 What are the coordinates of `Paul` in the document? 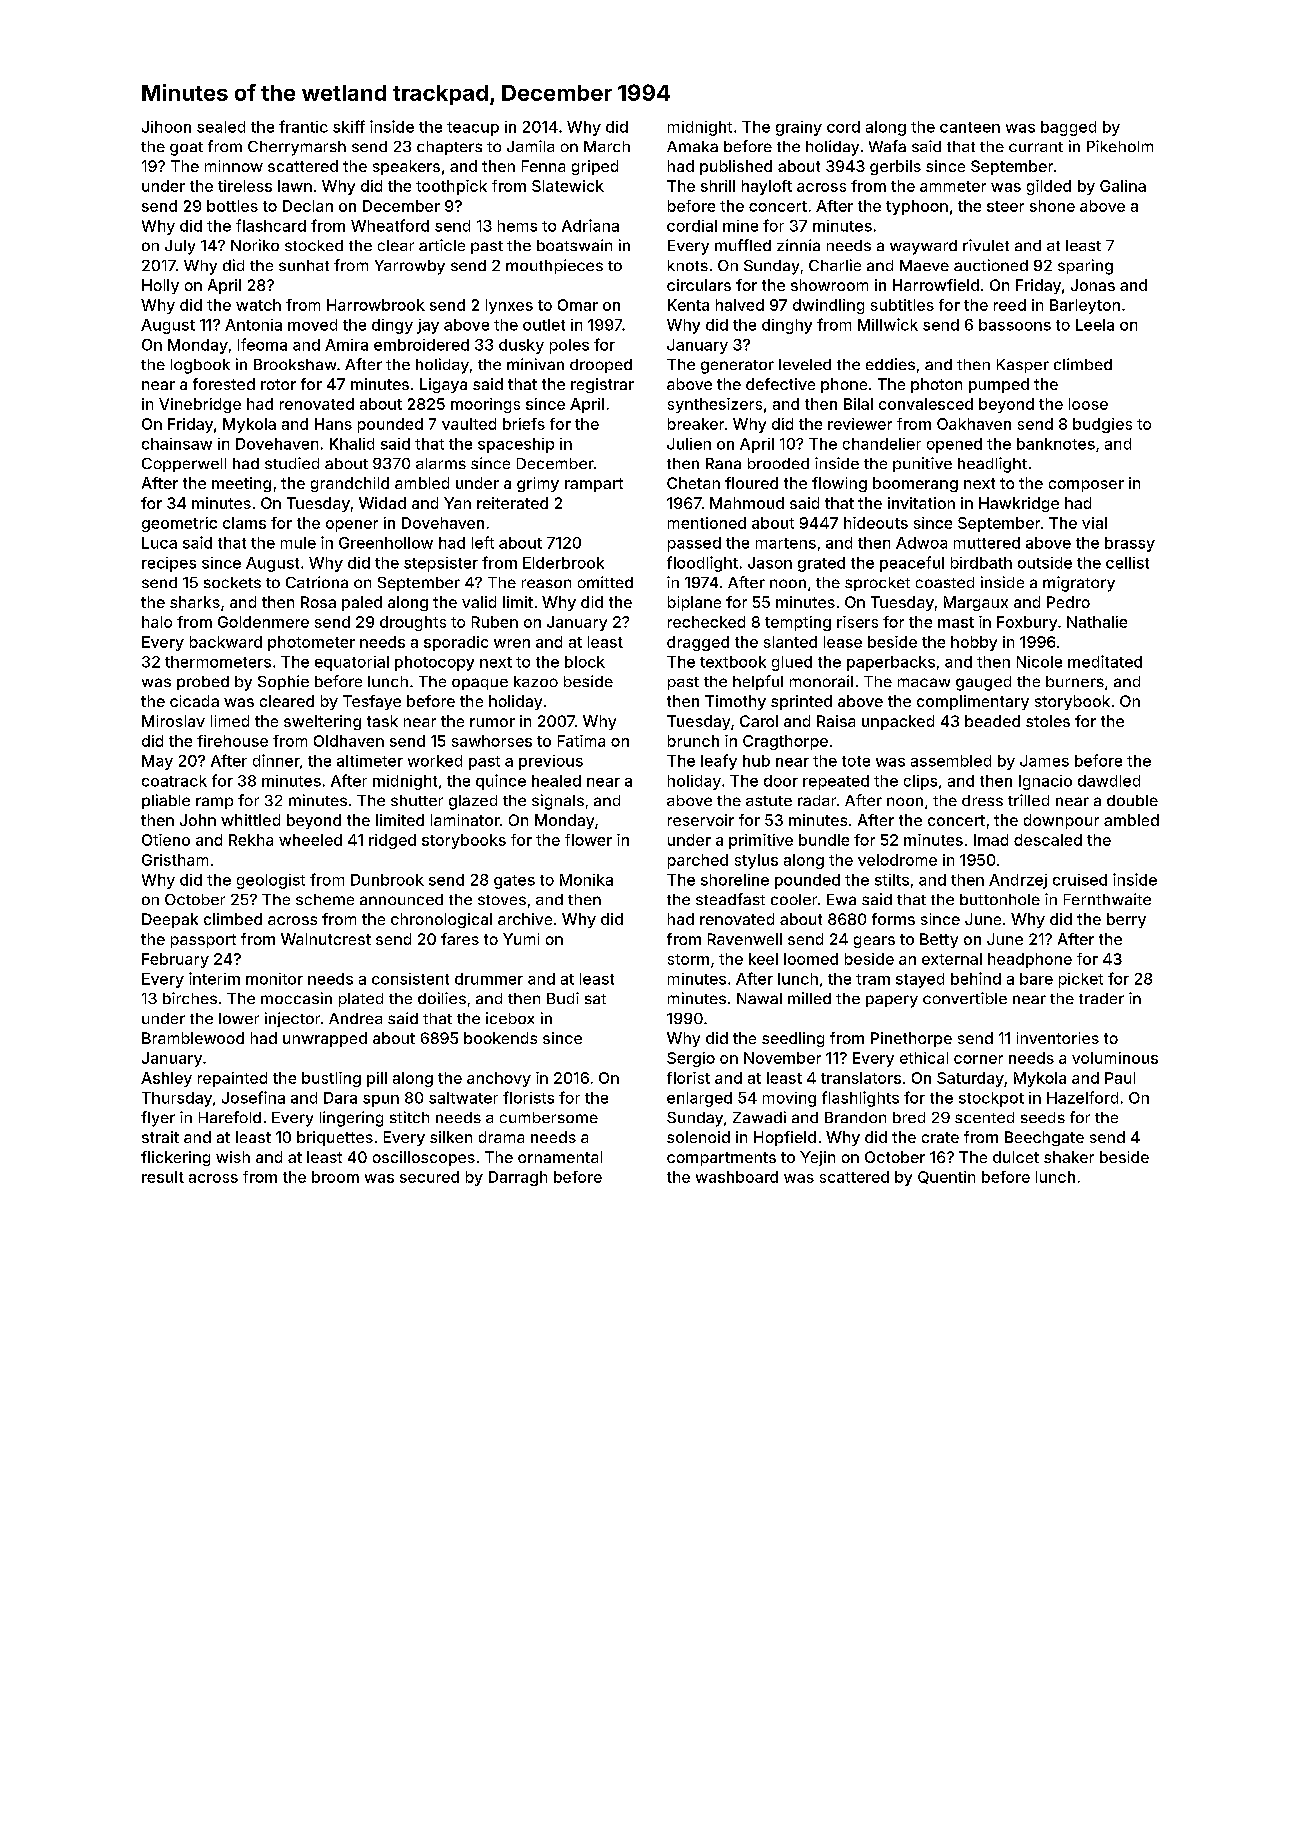 It's located at (1120, 1078).
